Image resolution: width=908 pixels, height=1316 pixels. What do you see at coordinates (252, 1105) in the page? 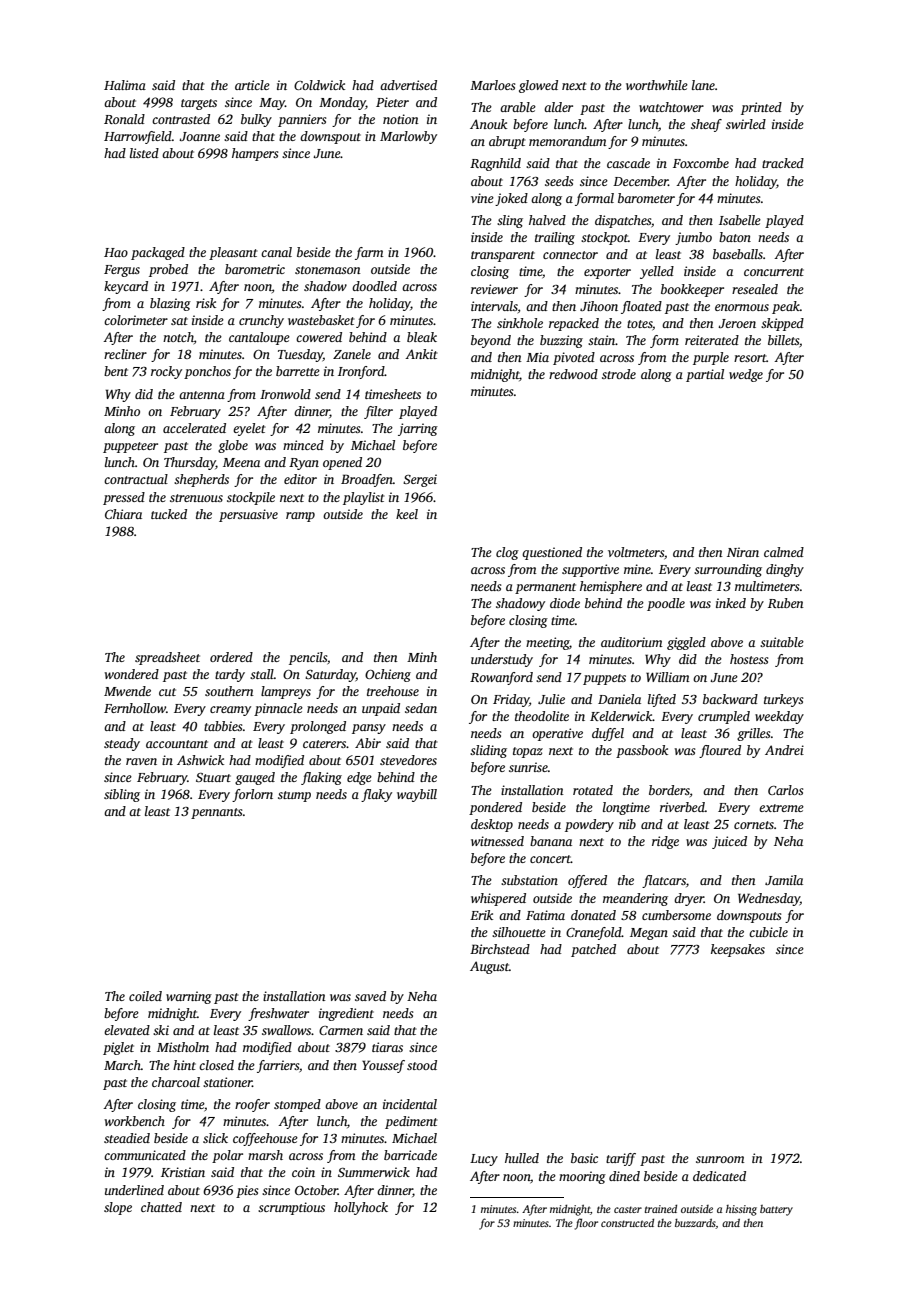
I see `roofer` at bounding box center [252, 1105].
